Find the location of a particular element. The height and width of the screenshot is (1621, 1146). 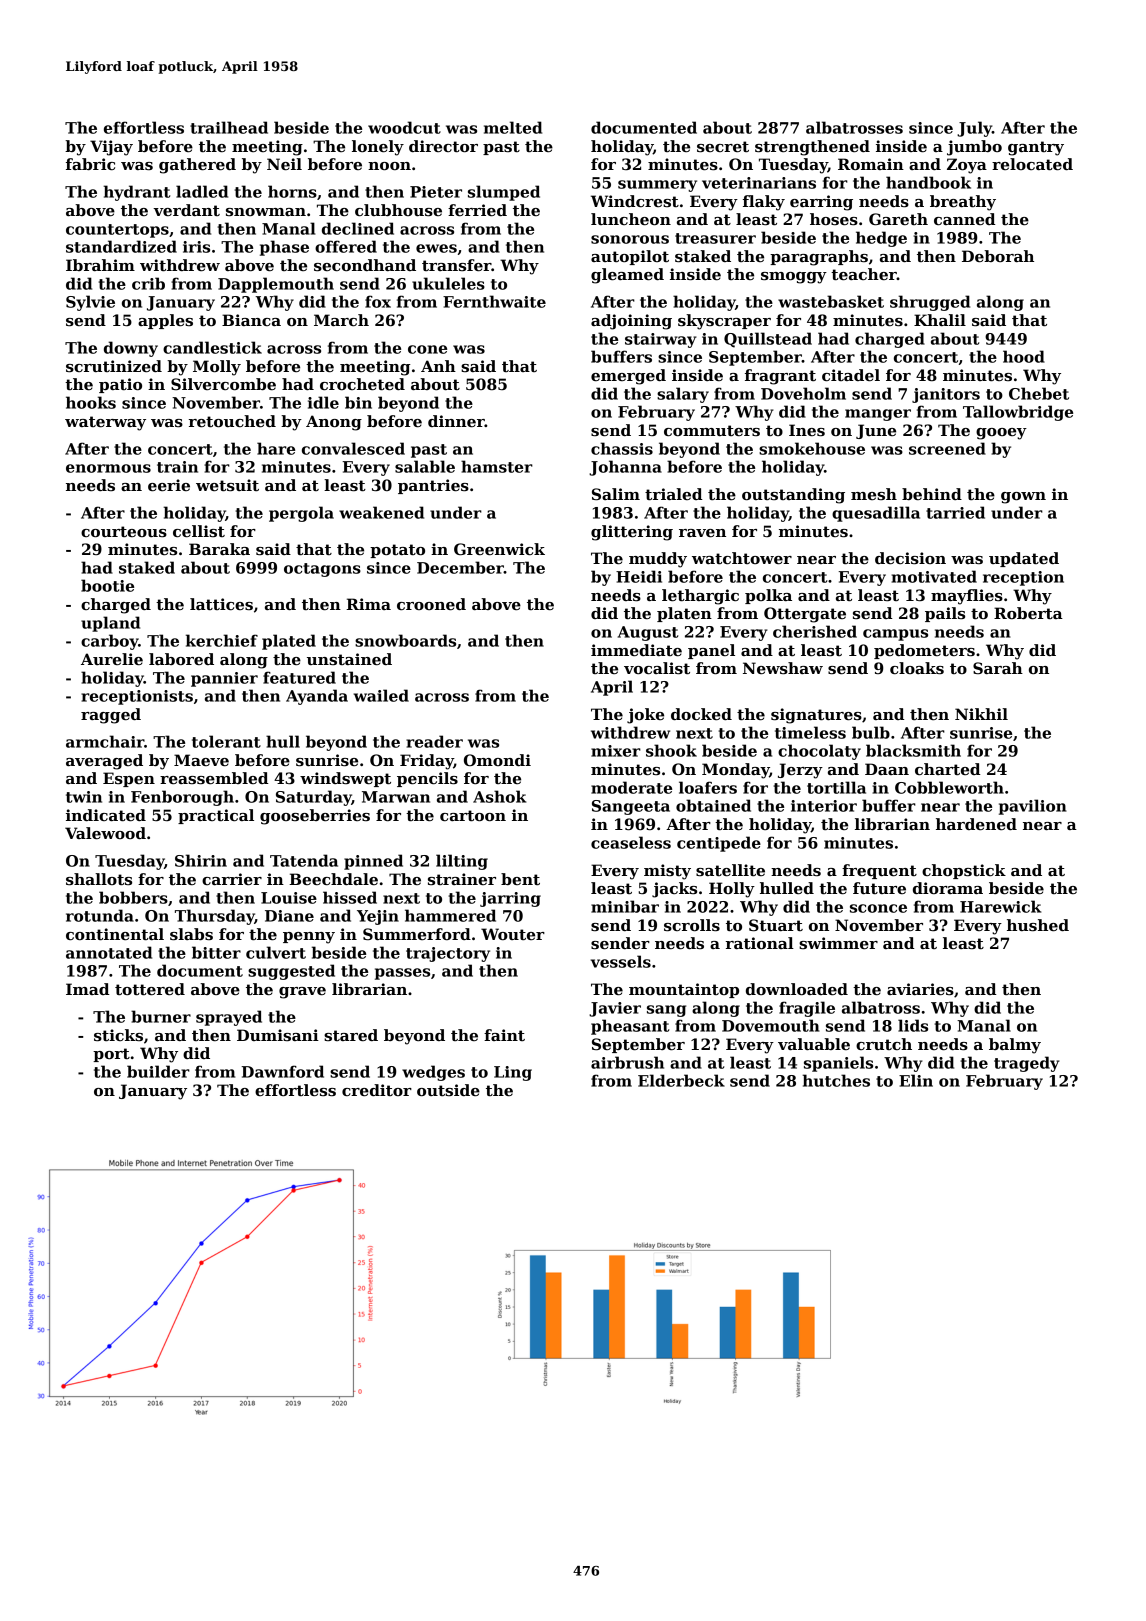

builder is located at coordinates (158, 1071).
